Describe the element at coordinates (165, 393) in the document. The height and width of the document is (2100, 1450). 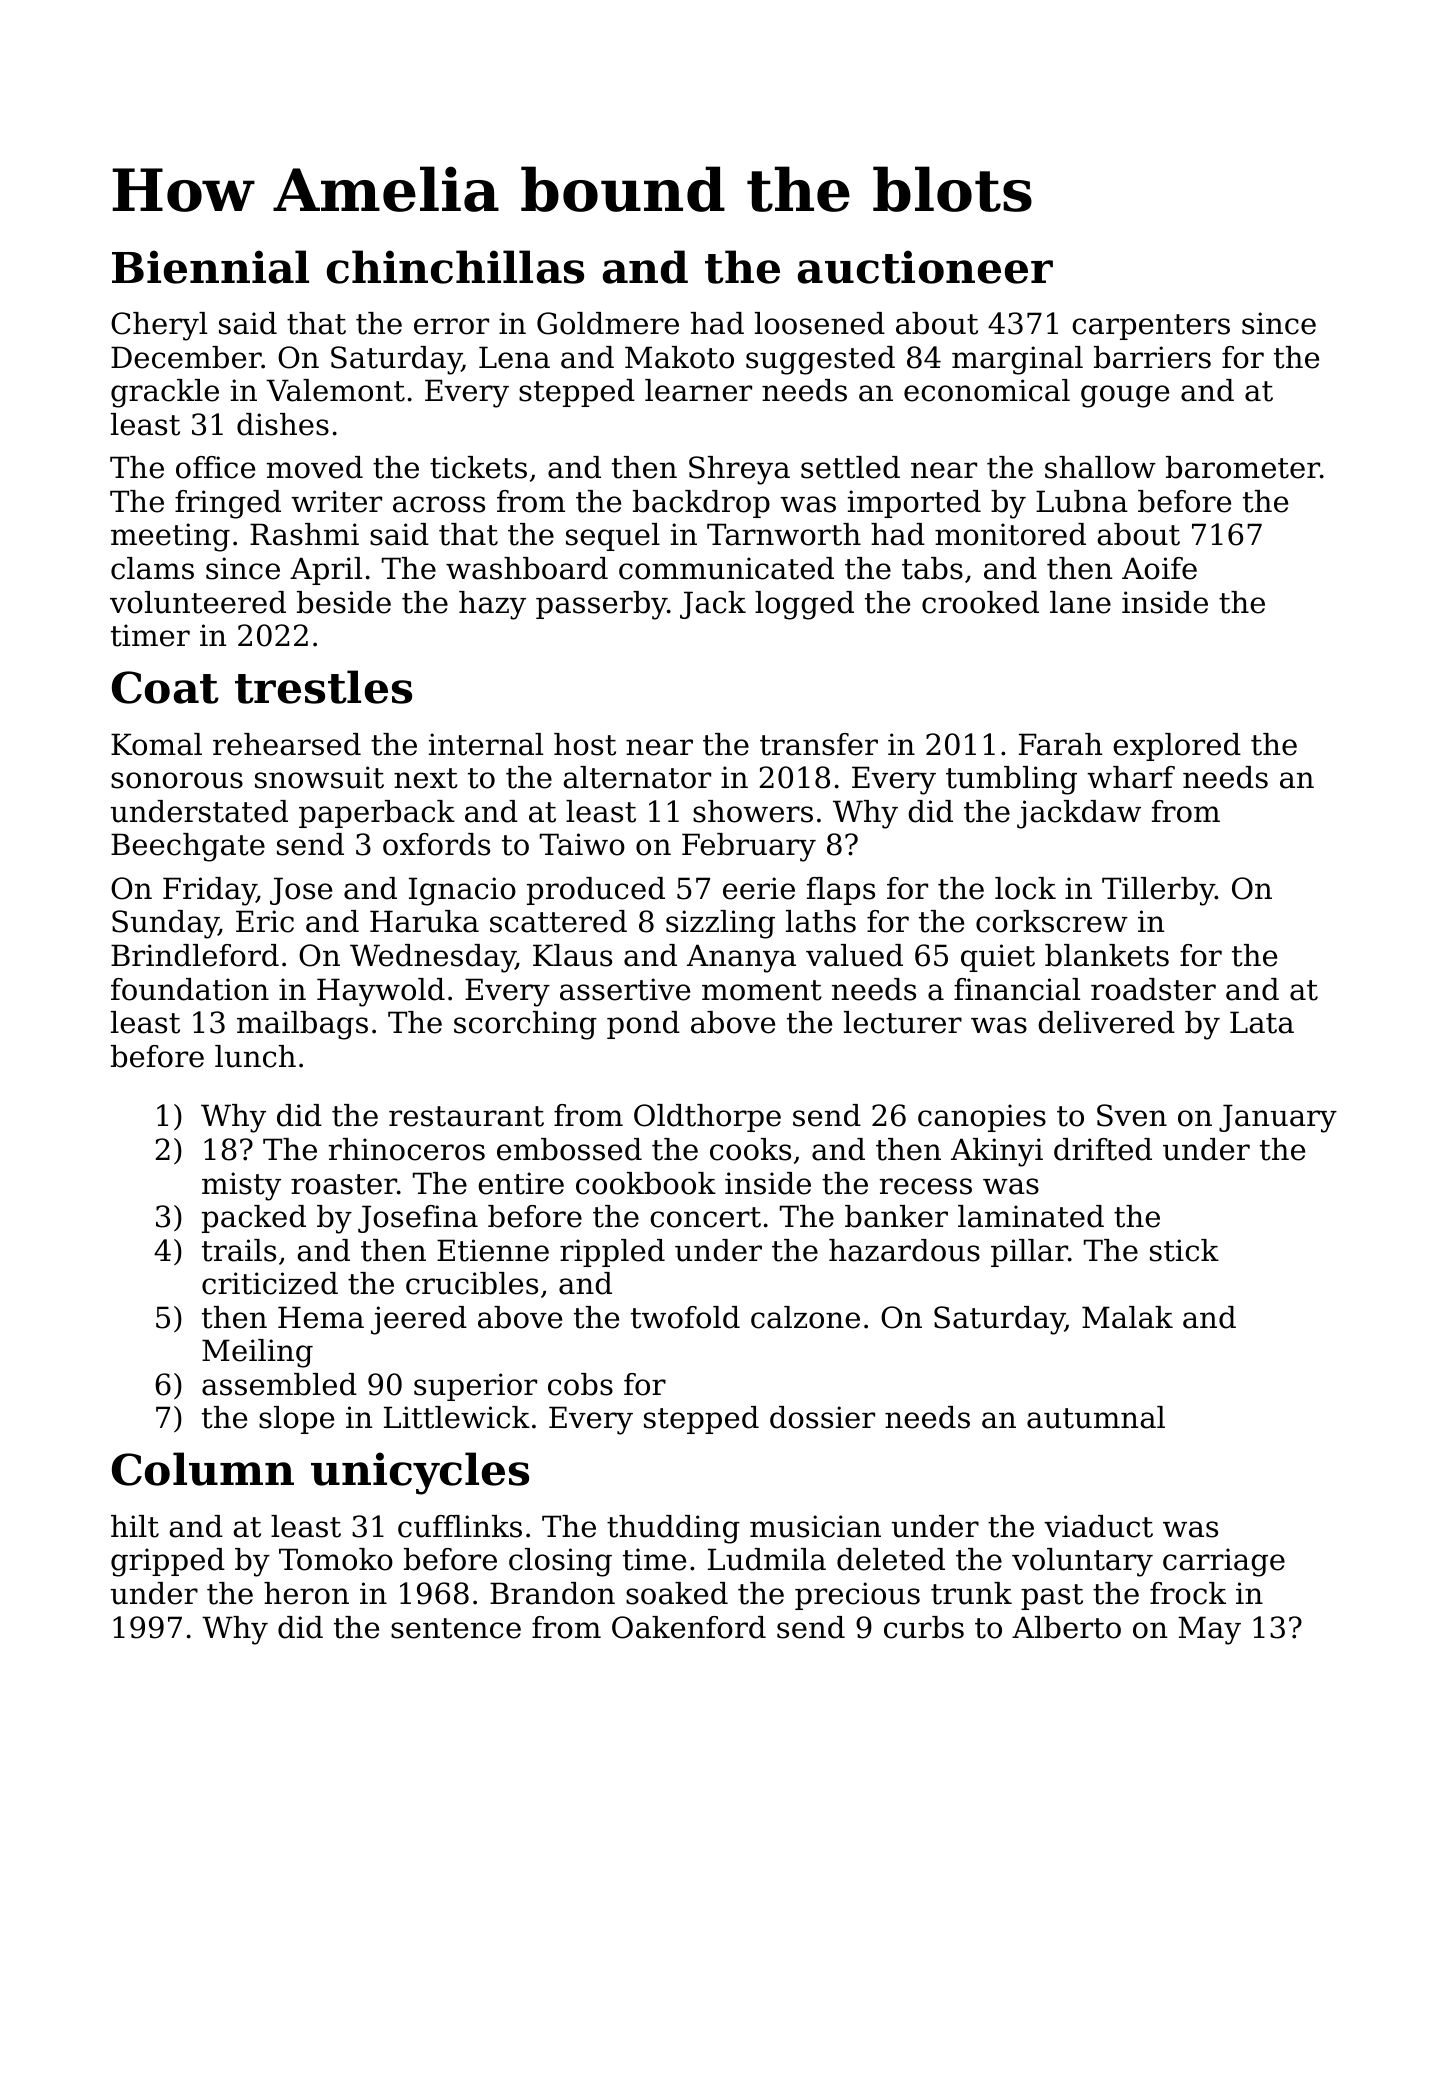
I see `grackle` at that location.
